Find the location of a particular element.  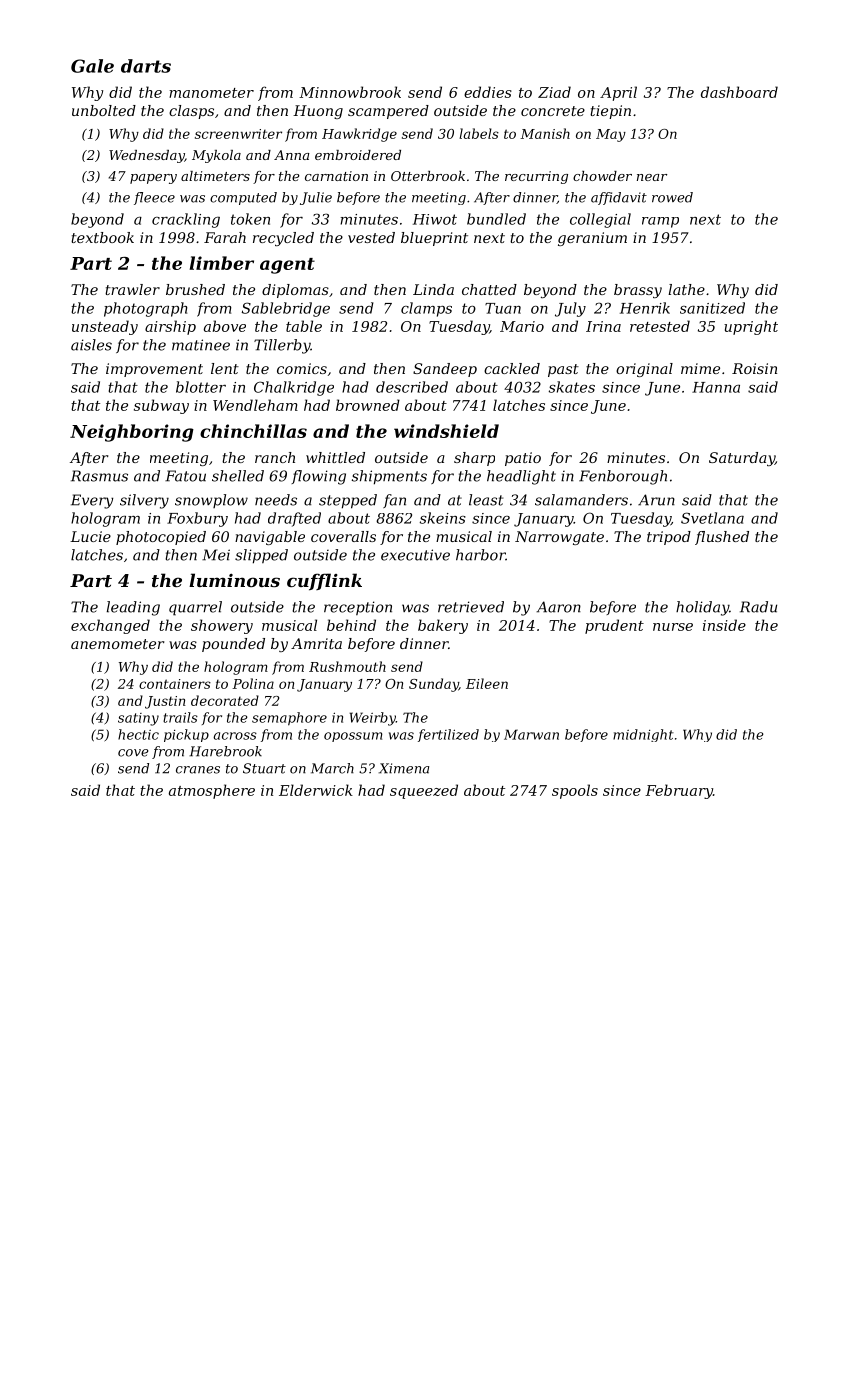

Narrowgate is located at coordinates (559, 538).
